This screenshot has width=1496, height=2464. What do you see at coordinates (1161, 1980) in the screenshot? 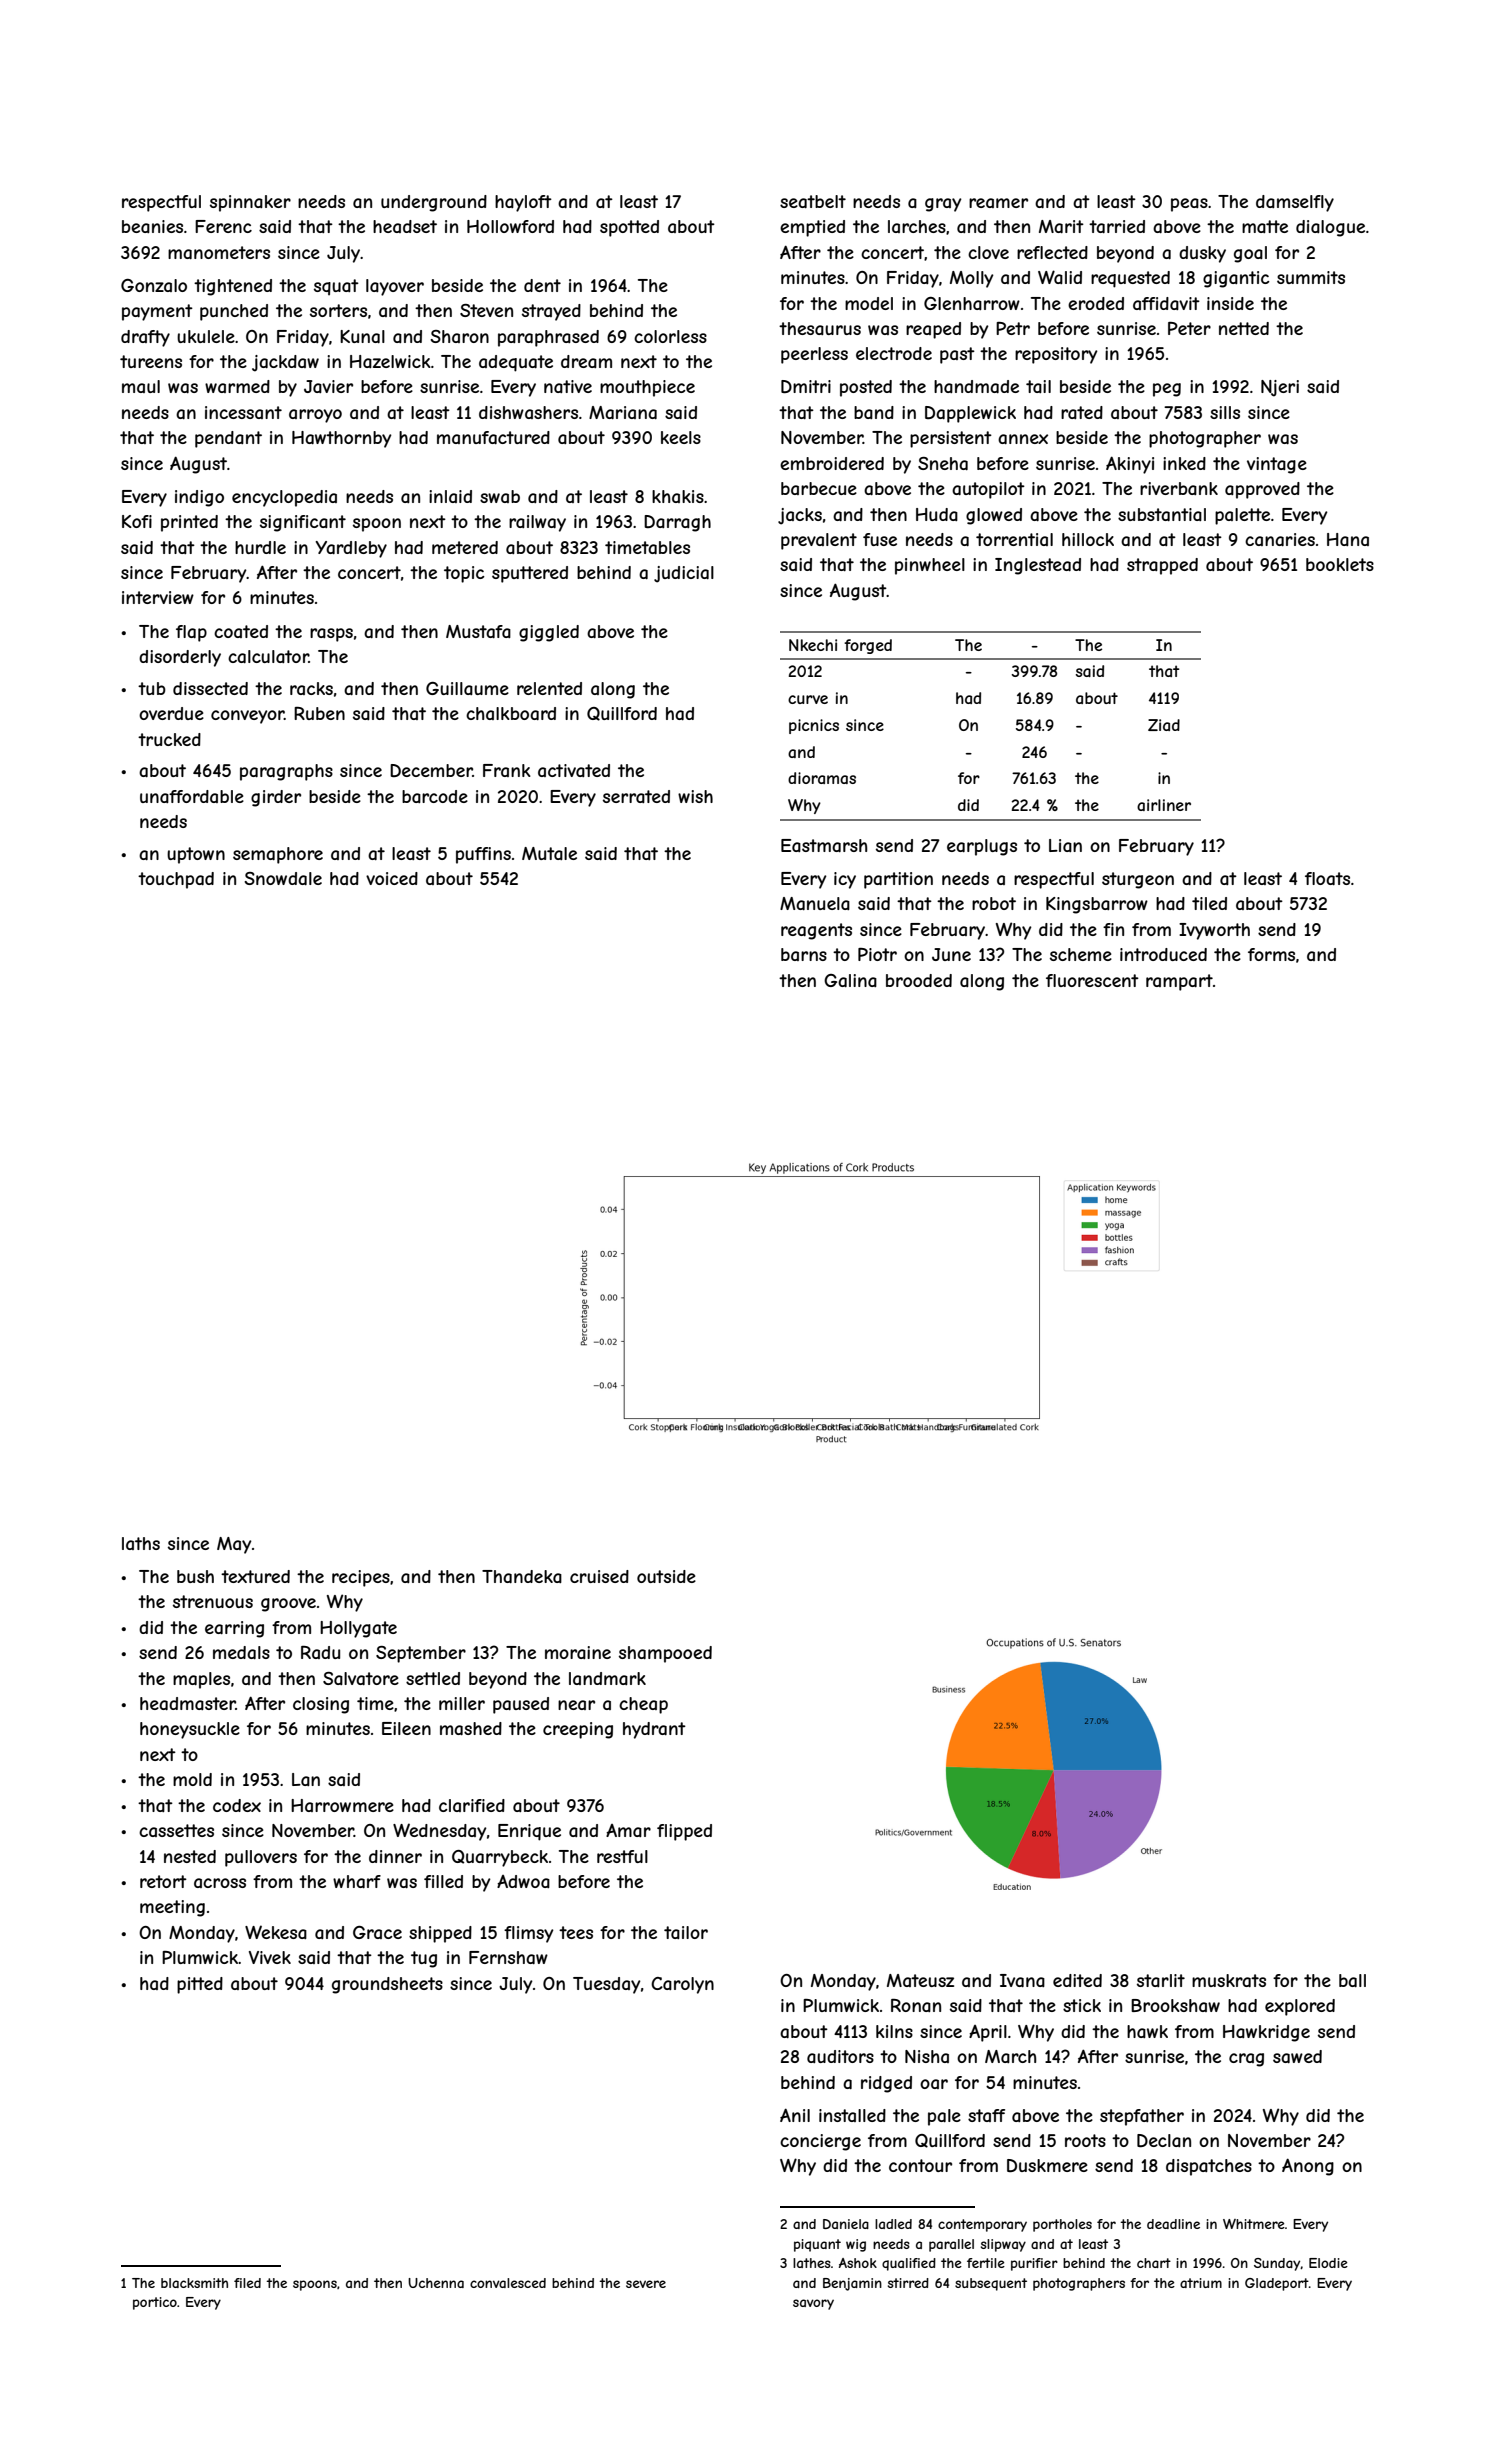
I see `starlit` at bounding box center [1161, 1980].
